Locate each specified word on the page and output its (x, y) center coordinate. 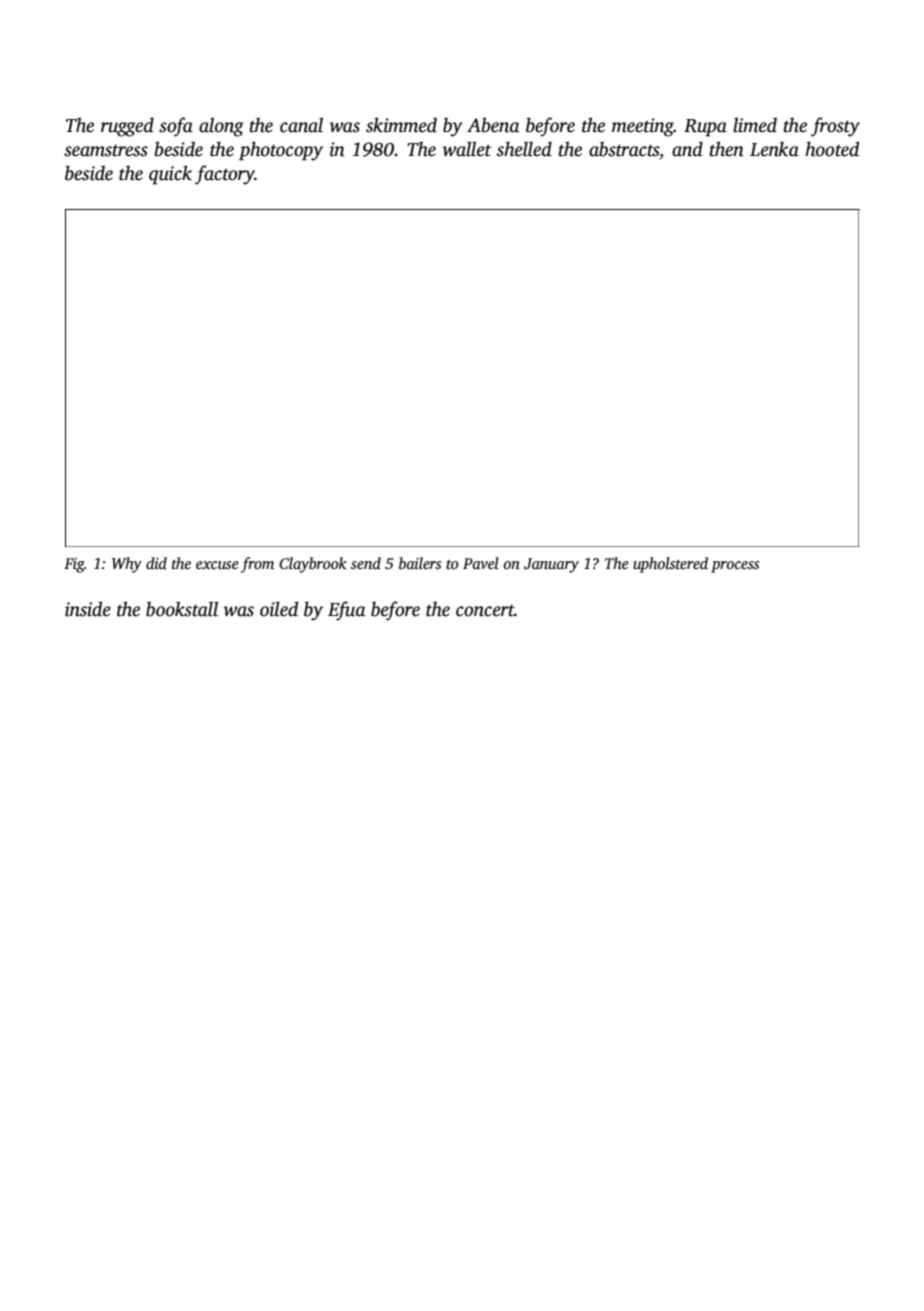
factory (225, 175)
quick (170, 175)
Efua (347, 611)
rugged (127, 127)
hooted (832, 149)
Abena (493, 125)
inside (88, 609)
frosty (835, 127)
